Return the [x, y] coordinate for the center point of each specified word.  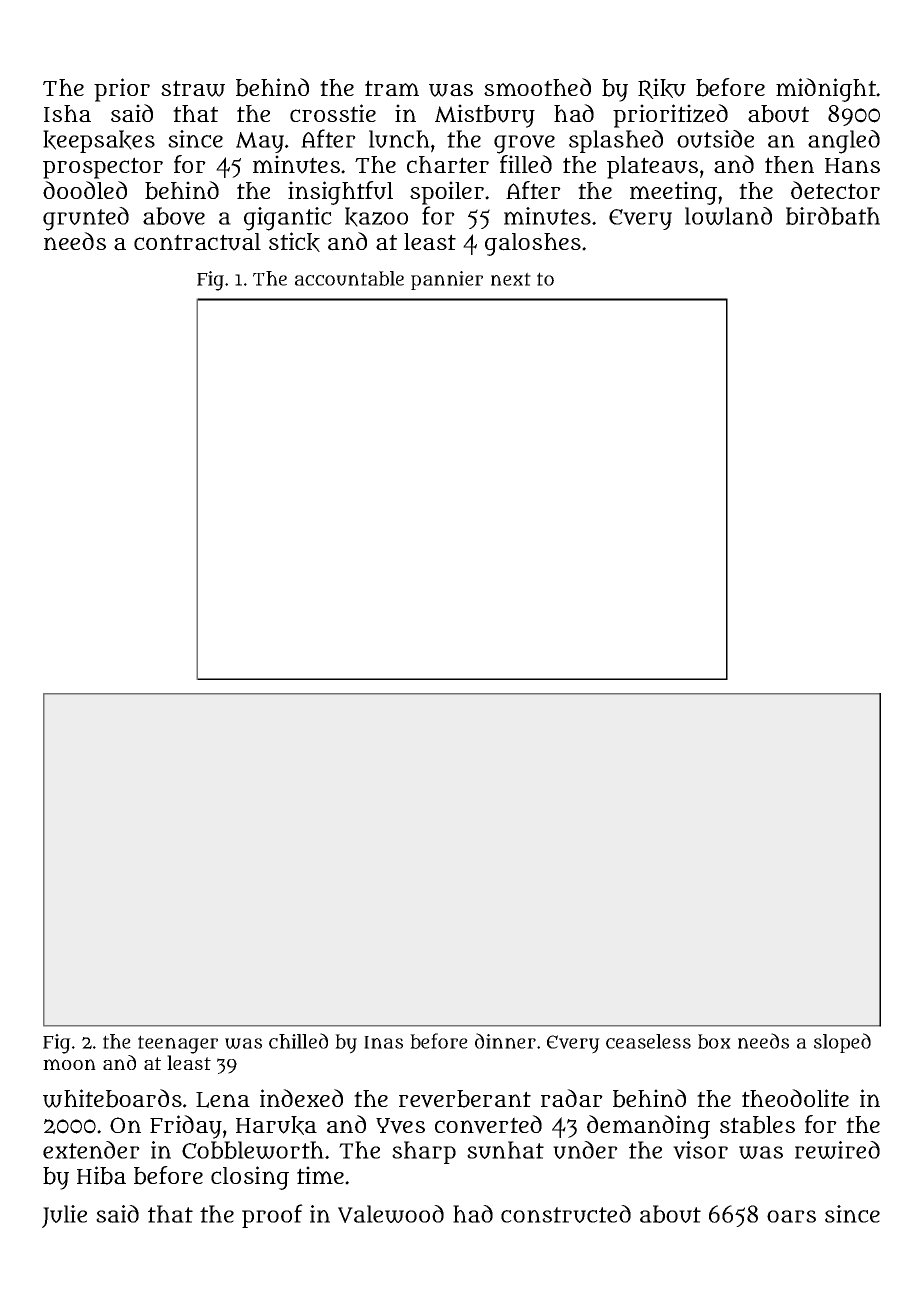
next [511, 279]
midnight [826, 90]
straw [193, 88]
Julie [64, 1216]
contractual [197, 242]
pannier [447, 280]
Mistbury [485, 116]
